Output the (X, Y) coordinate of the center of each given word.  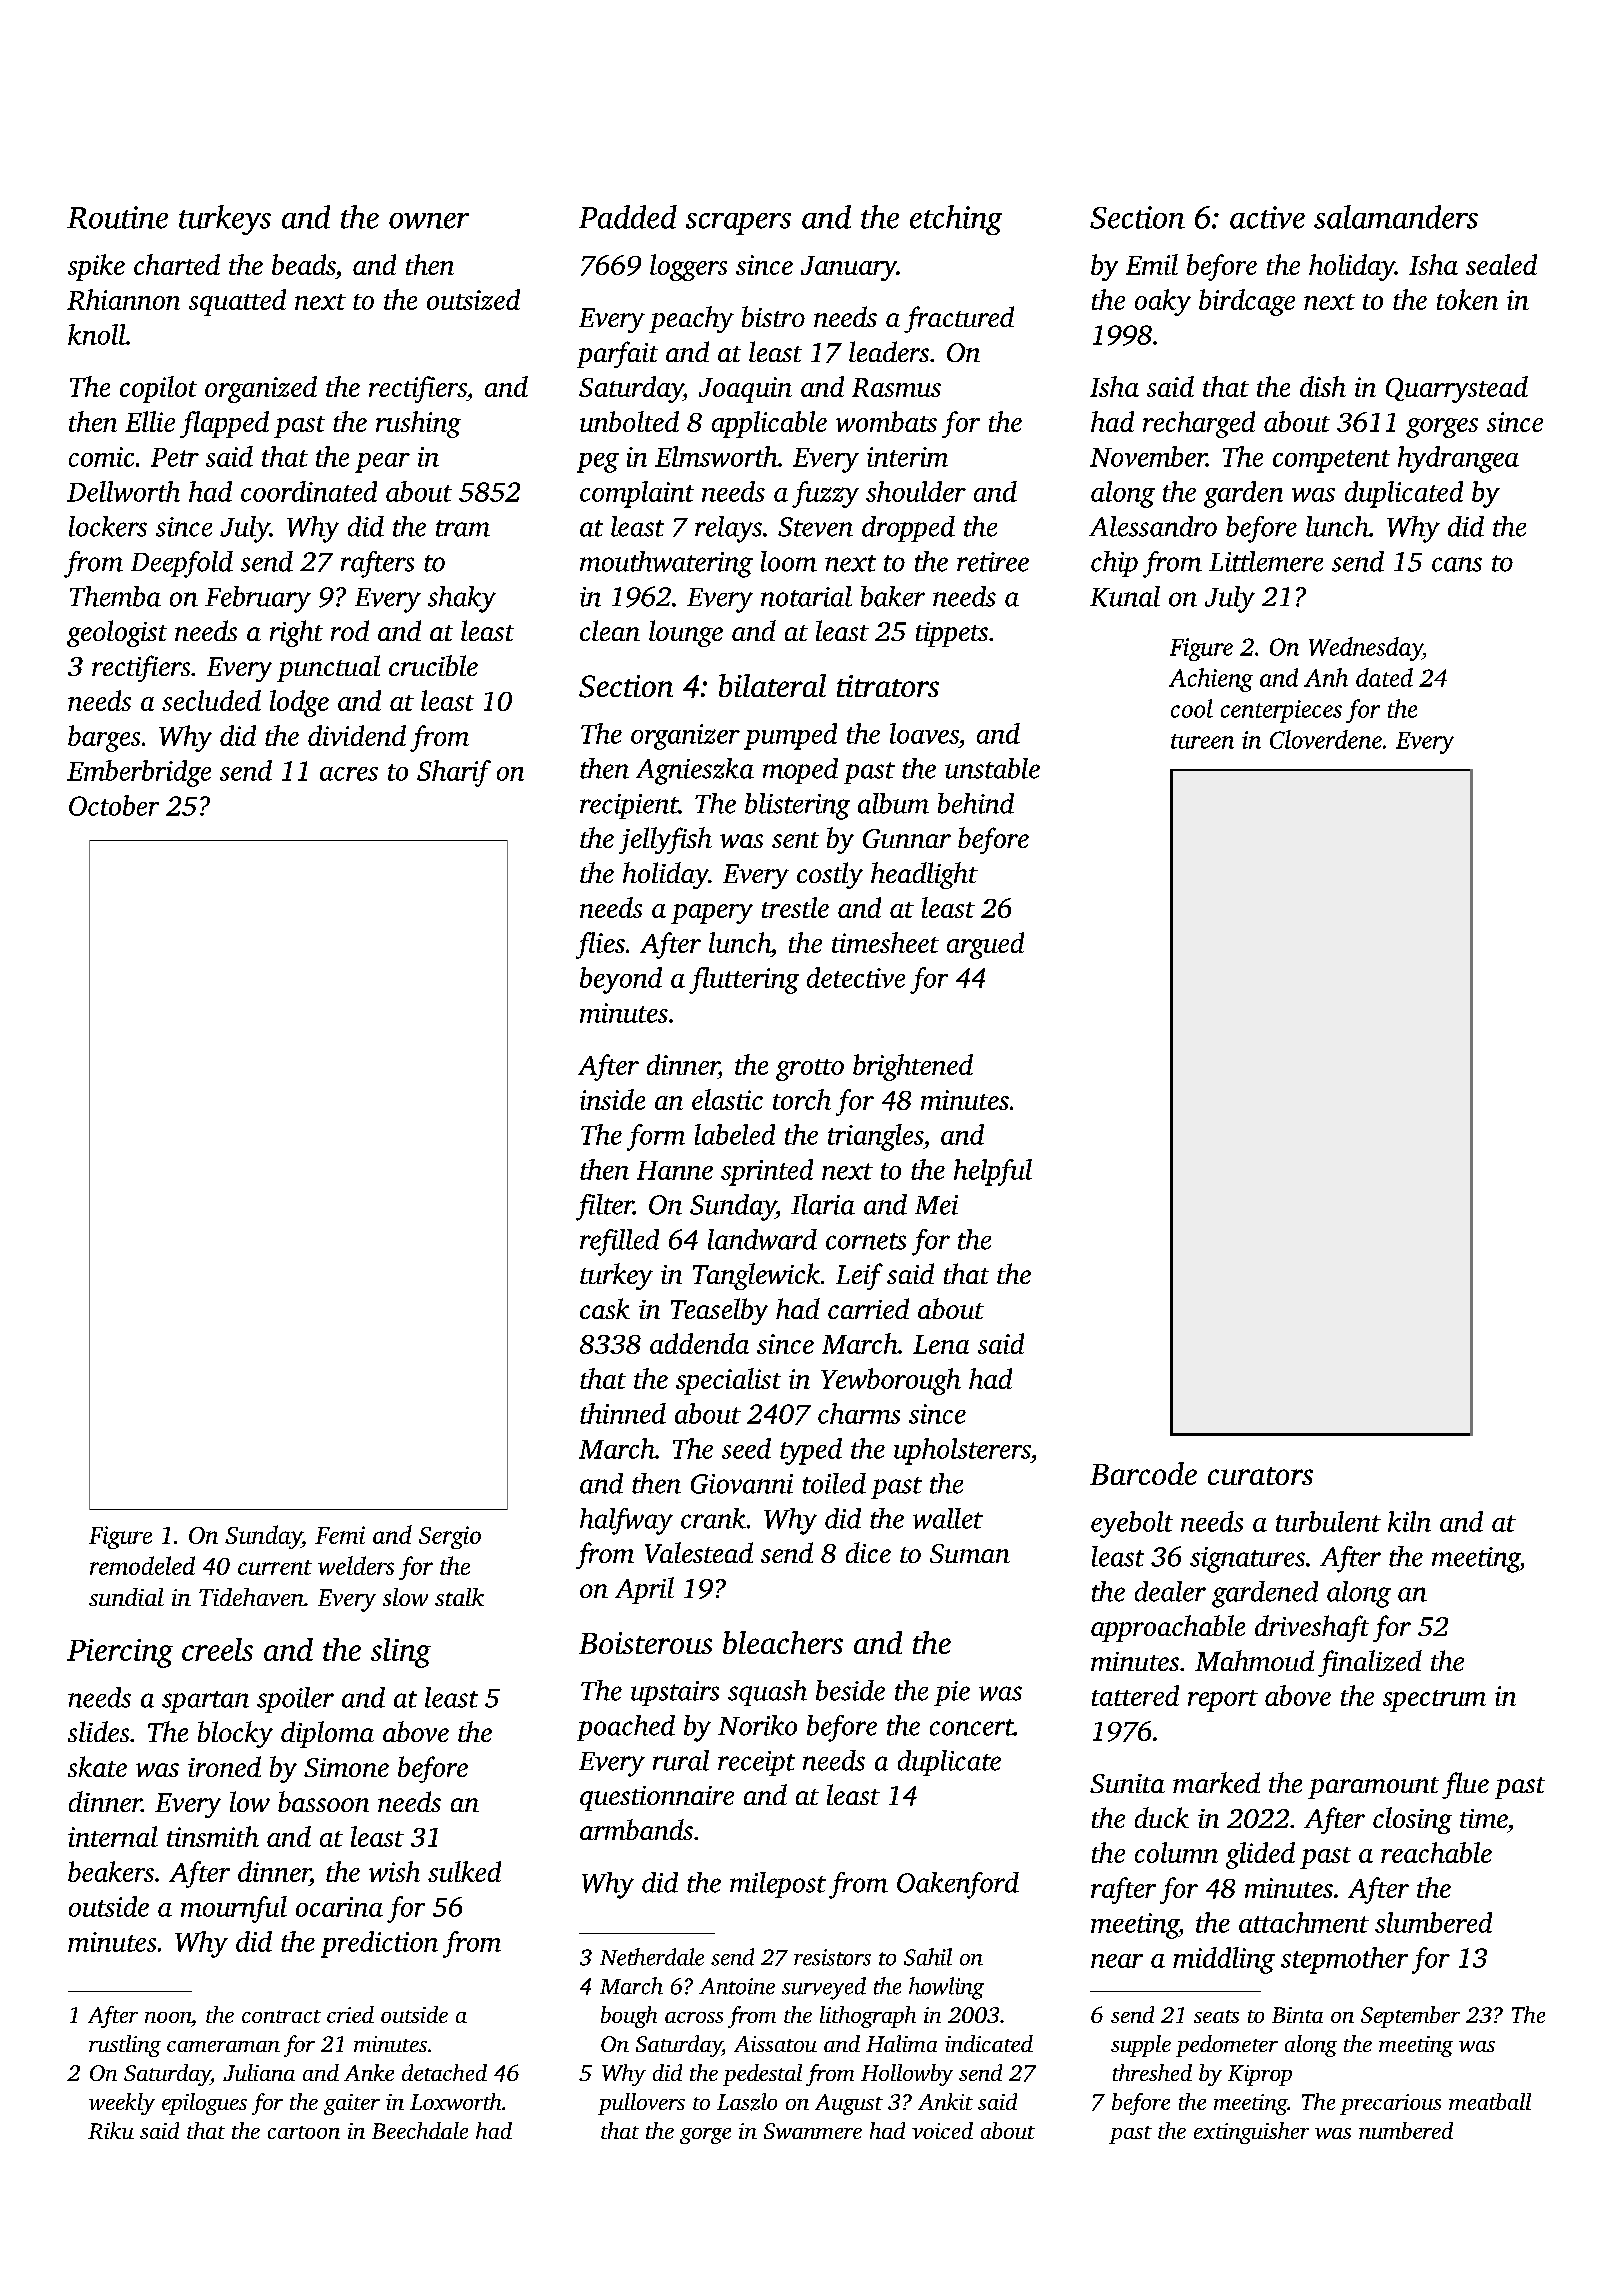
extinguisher (1251, 2133)
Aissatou (775, 2044)
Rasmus (896, 387)
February (258, 599)
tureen (1202, 741)
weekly (122, 2104)
